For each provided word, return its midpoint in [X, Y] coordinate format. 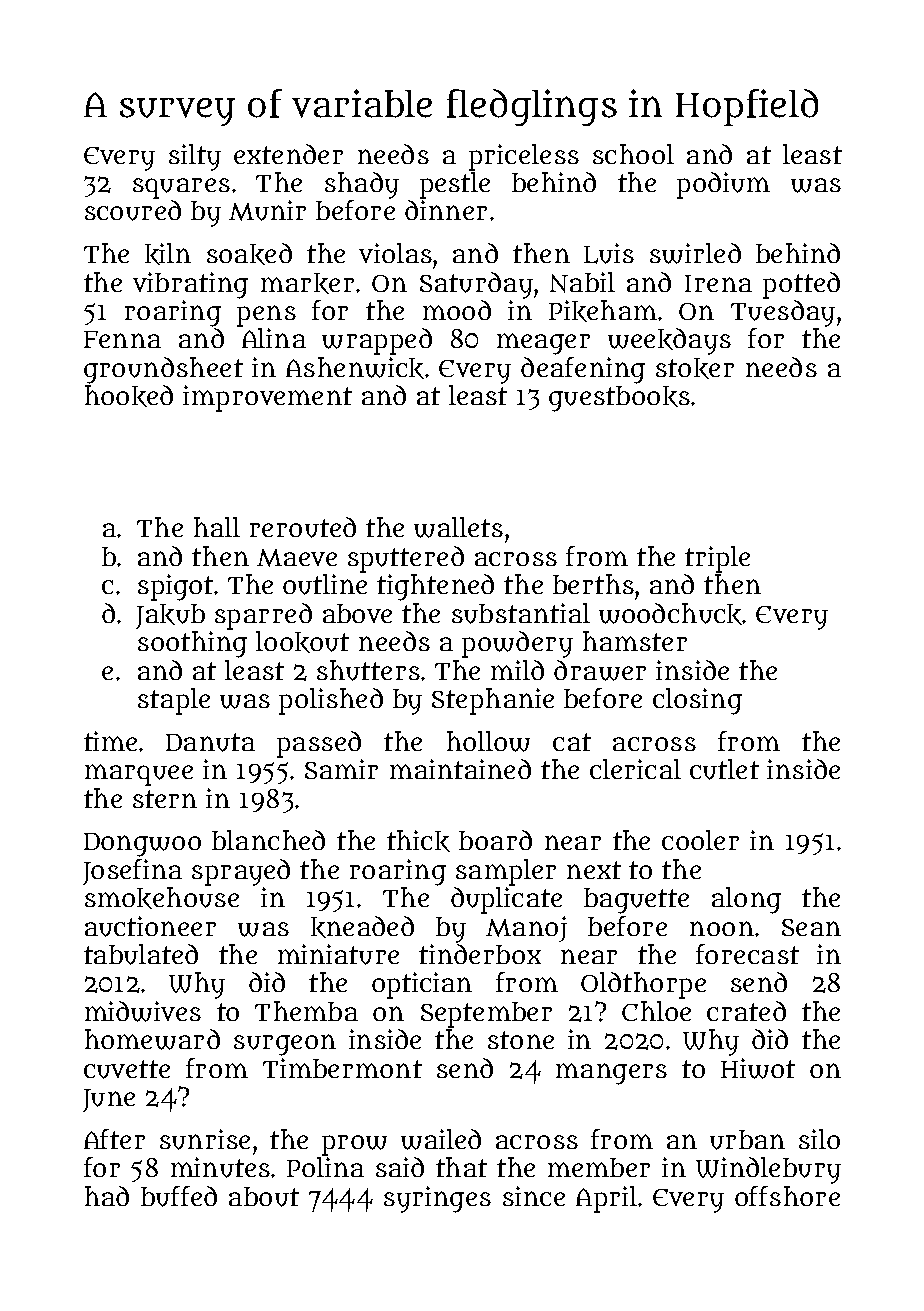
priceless [524, 157]
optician [422, 985]
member [599, 1167]
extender [288, 154]
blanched [268, 840]
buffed [179, 1196]
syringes [437, 1199]
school [633, 154]
